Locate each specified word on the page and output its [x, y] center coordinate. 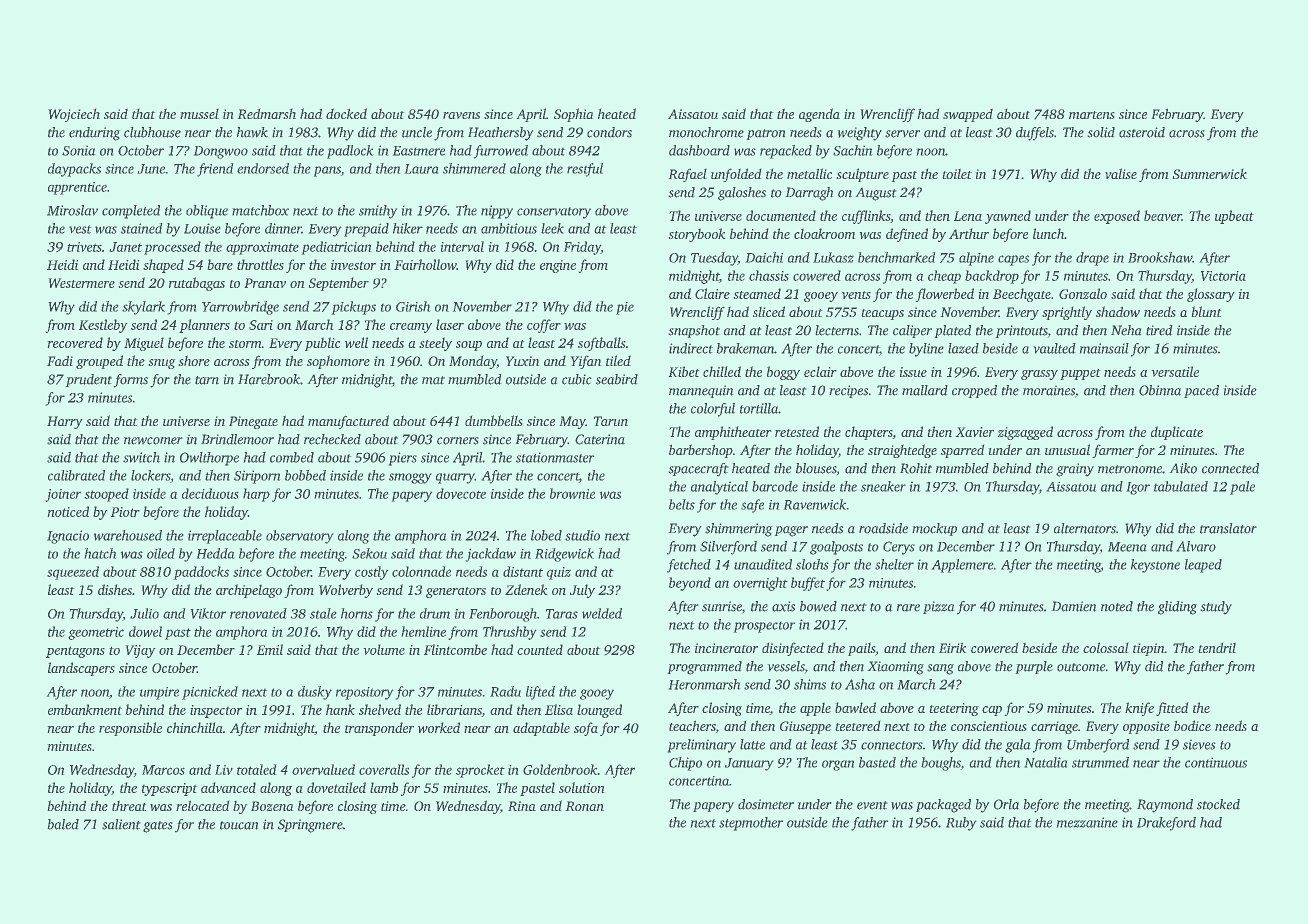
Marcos [163, 770]
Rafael [688, 175]
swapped [968, 115]
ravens [461, 115]
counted [540, 649]
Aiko [1183, 468]
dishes [115, 589]
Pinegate [253, 422]
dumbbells [493, 420]
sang [940, 669]
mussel [199, 114]
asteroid [1142, 132]
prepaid [366, 230]
